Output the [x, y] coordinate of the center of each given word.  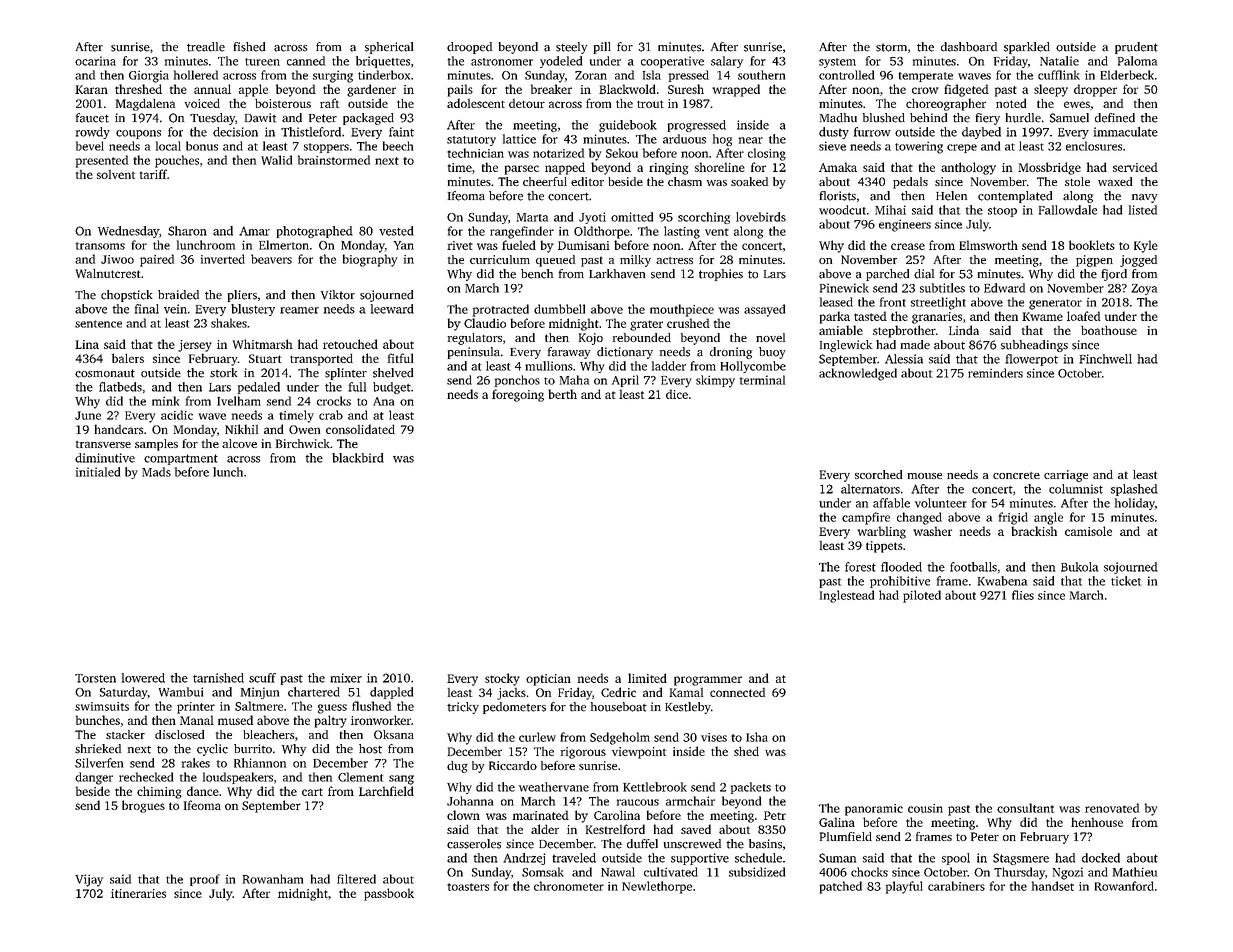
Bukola [1079, 567]
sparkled [1027, 48]
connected [737, 692]
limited [647, 678]
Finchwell [1105, 359]
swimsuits [102, 706]
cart [312, 792]
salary [727, 62]
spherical [389, 48]
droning [731, 353]
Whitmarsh [263, 344]
